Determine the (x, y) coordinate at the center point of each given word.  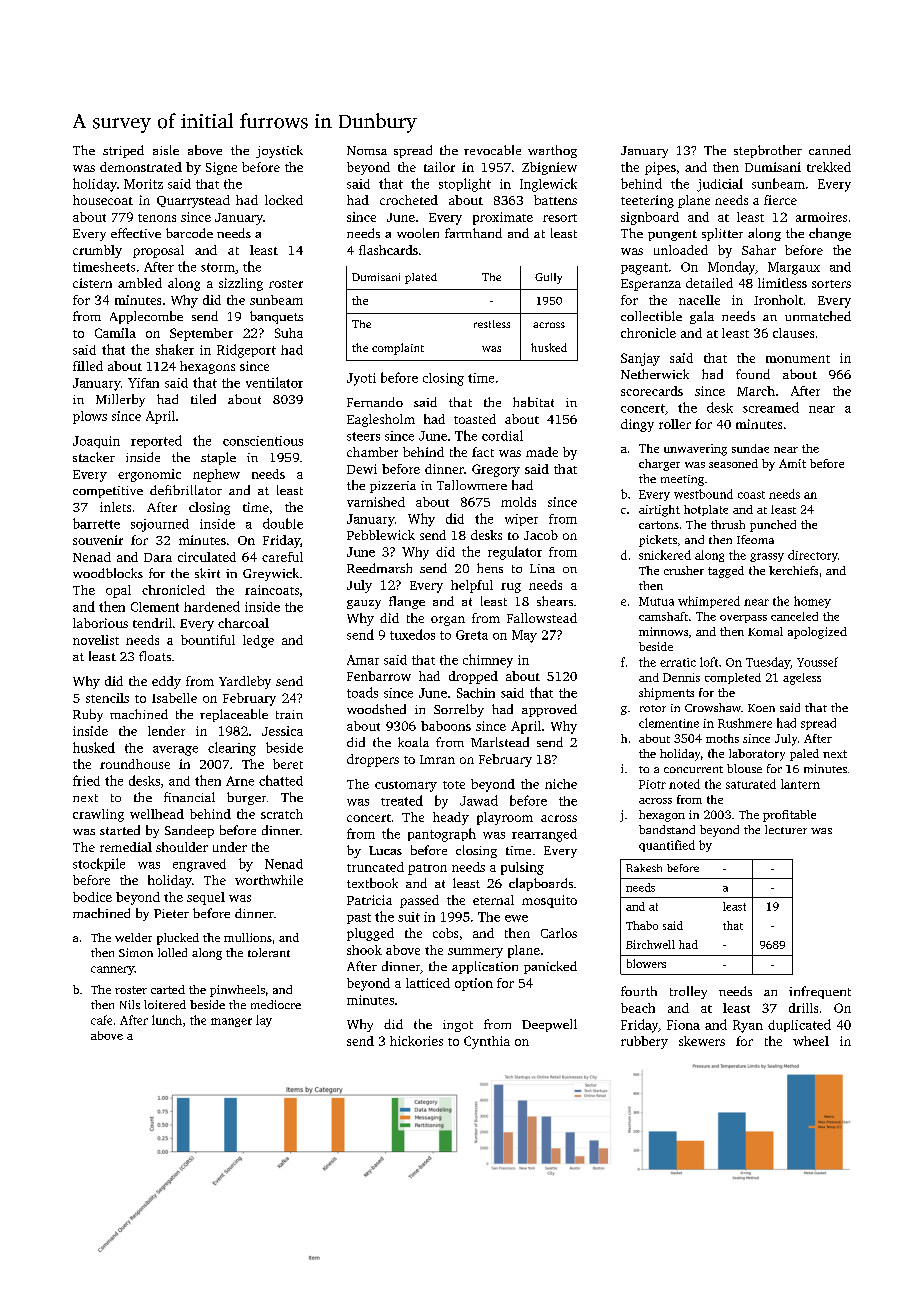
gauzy (364, 604)
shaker (175, 349)
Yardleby (245, 682)
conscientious (263, 441)
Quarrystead (193, 201)
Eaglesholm (381, 420)
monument (798, 359)
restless (492, 324)
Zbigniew (549, 168)
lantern (800, 784)
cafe (101, 1020)
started (120, 830)
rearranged (544, 835)
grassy (767, 557)
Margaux (794, 268)
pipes (660, 168)
